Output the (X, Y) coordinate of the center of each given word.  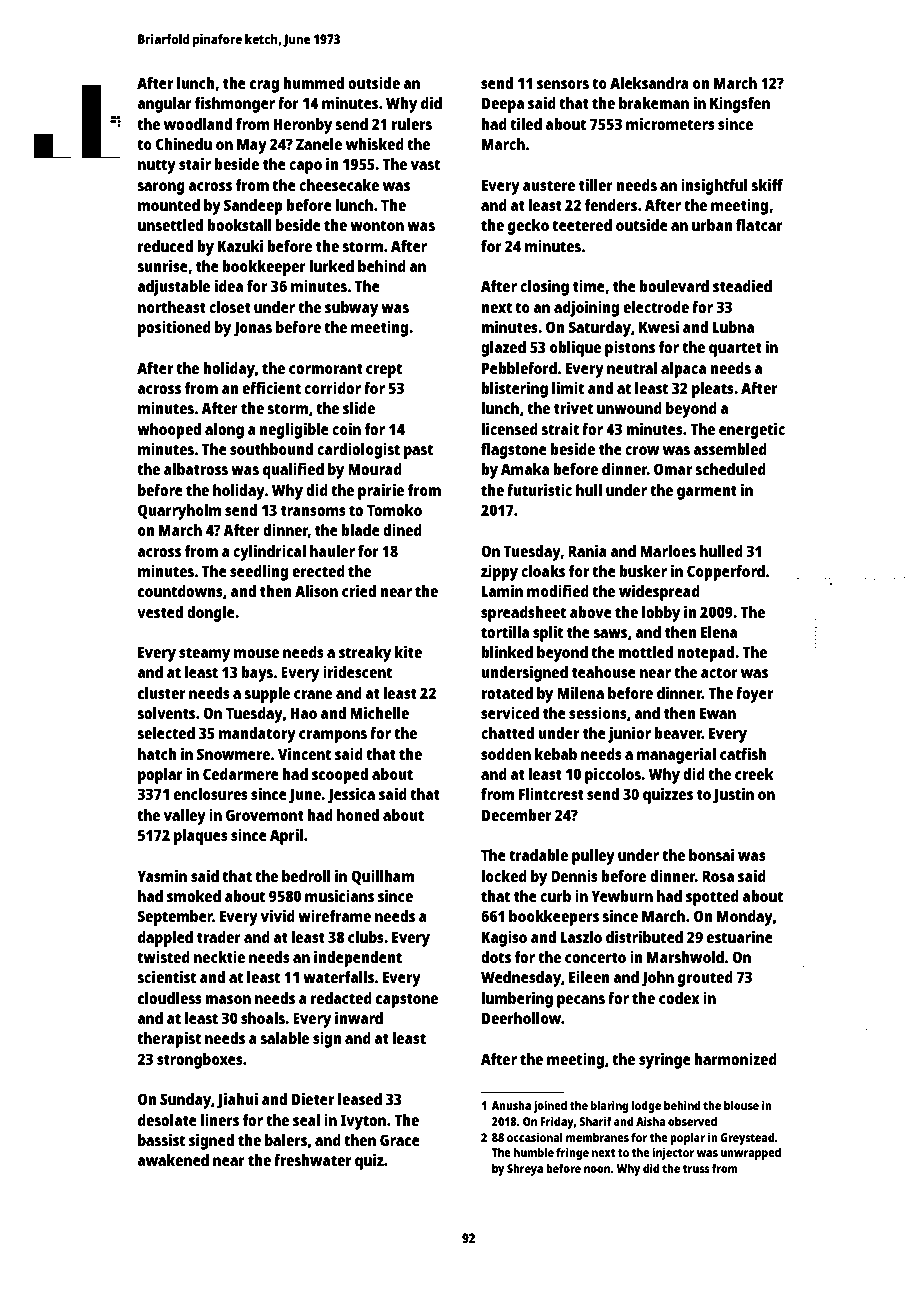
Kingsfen (740, 105)
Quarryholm (179, 512)
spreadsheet (523, 614)
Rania (587, 550)
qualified (293, 471)
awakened (173, 1160)
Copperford (726, 573)
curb (555, 896)
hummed (314, 83)
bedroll (306, 876)
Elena (719, 632)
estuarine (740, 936)
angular (164, 105)
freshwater (312, 1160)
